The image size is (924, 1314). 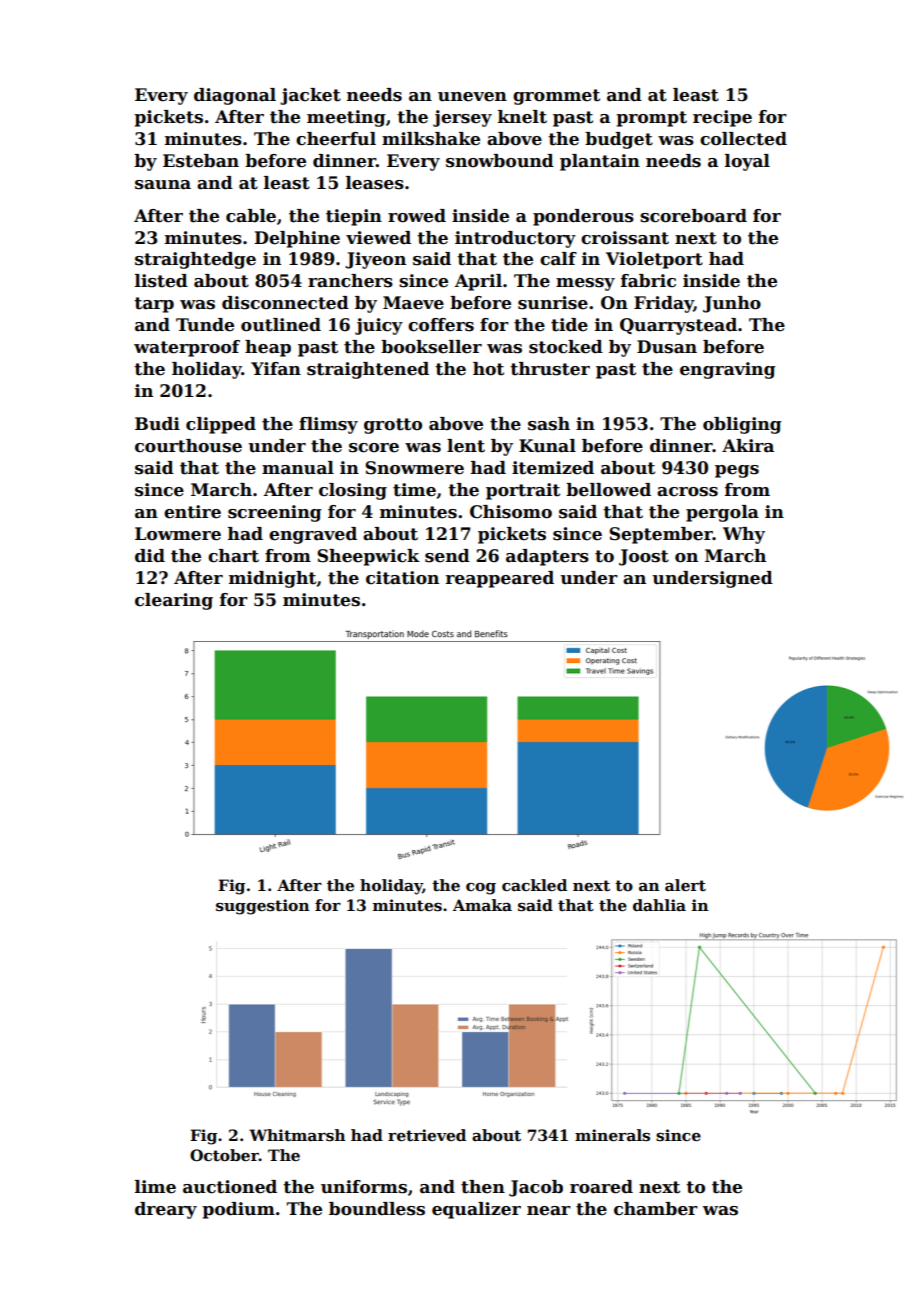 What do you see at coordinates (238, 1210) in the document?
I see `podium` at bounding box center [238, 1210].
